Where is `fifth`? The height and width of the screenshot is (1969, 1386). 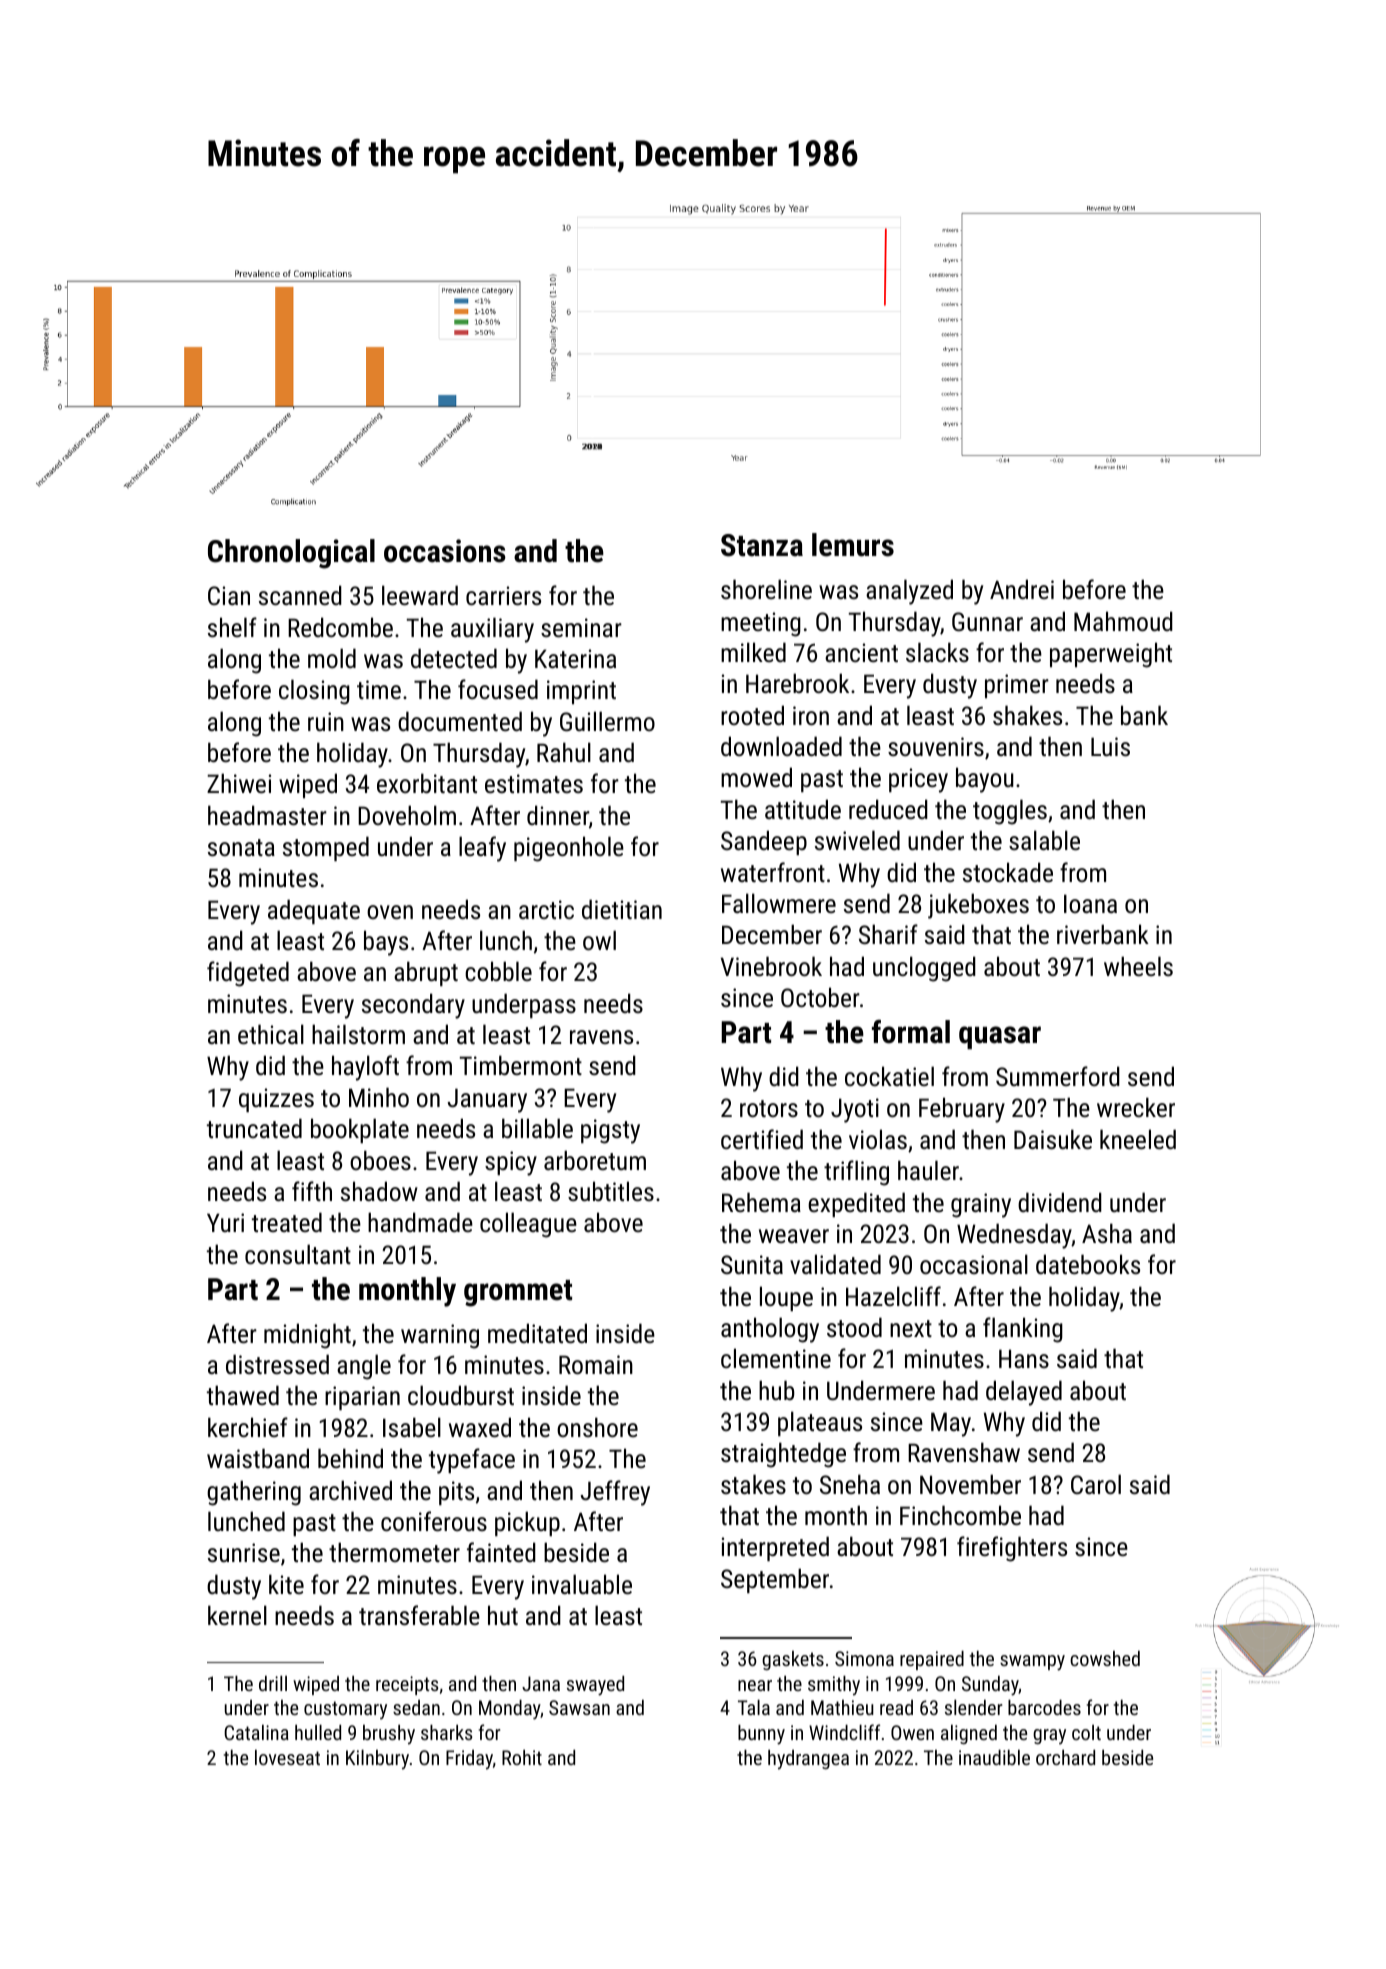 fifth is located at coordinates (312, 1191).
